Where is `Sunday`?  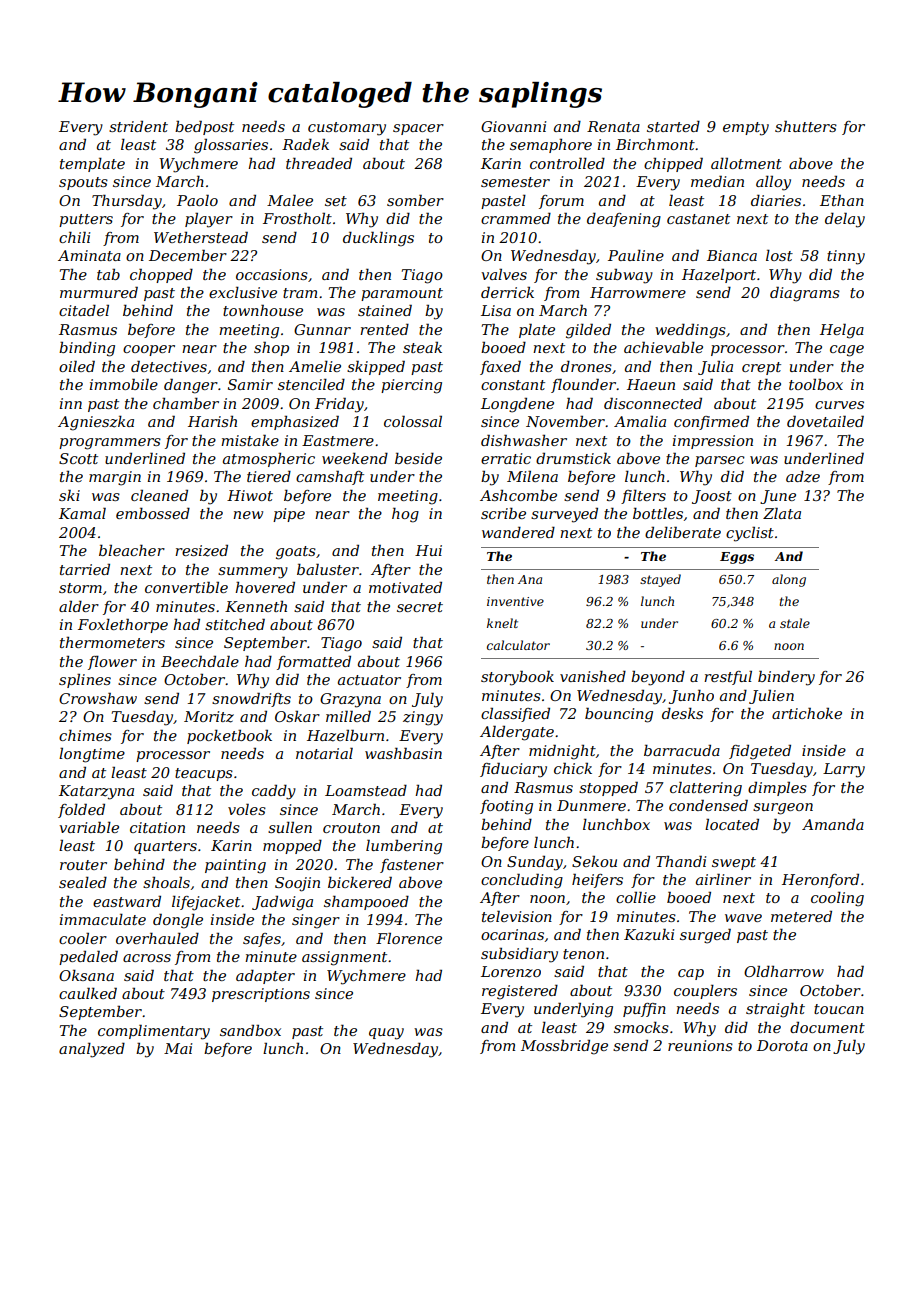
Sunday is located at coordinates (535, 863).
